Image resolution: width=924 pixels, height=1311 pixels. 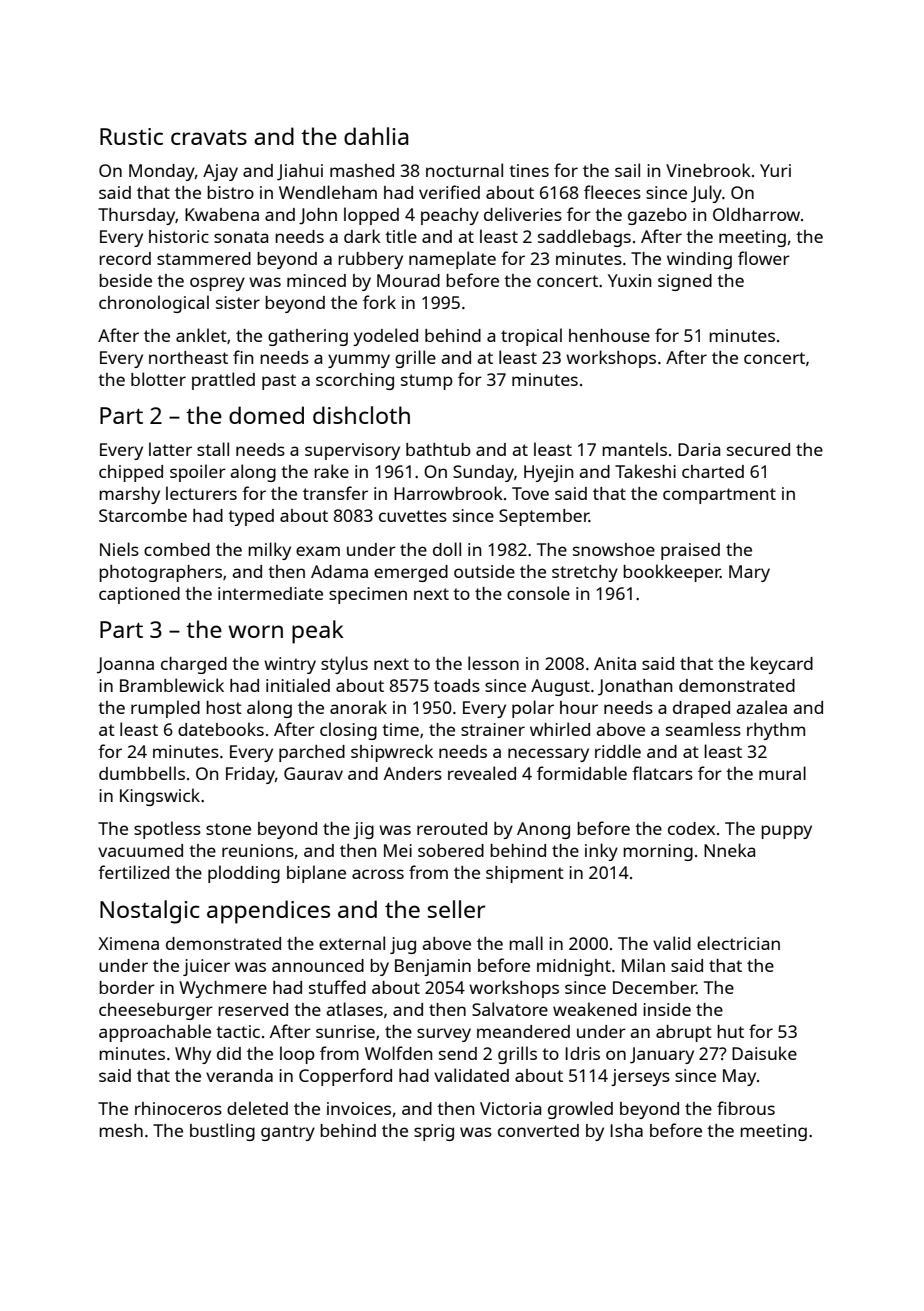 I want to click on across, so click(x=378, y=874).
